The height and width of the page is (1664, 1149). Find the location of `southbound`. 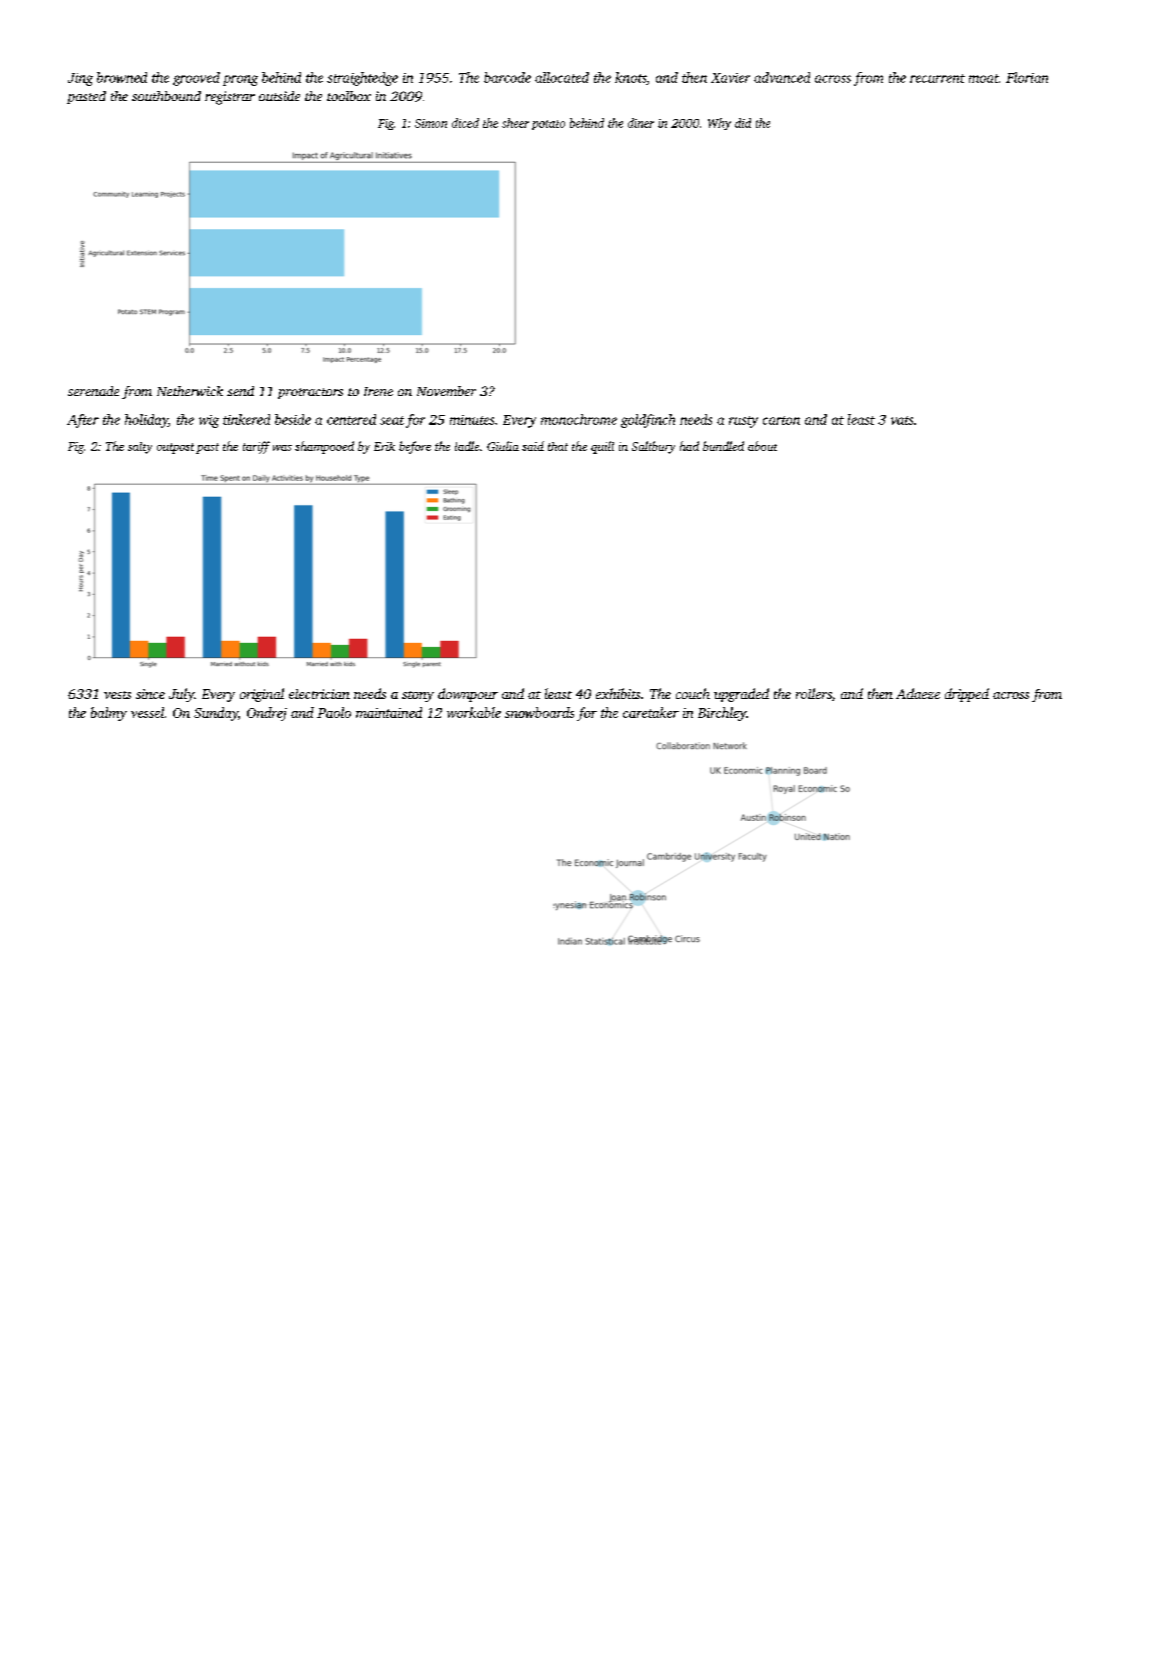

southbound is located at coordinates (166, 96).
